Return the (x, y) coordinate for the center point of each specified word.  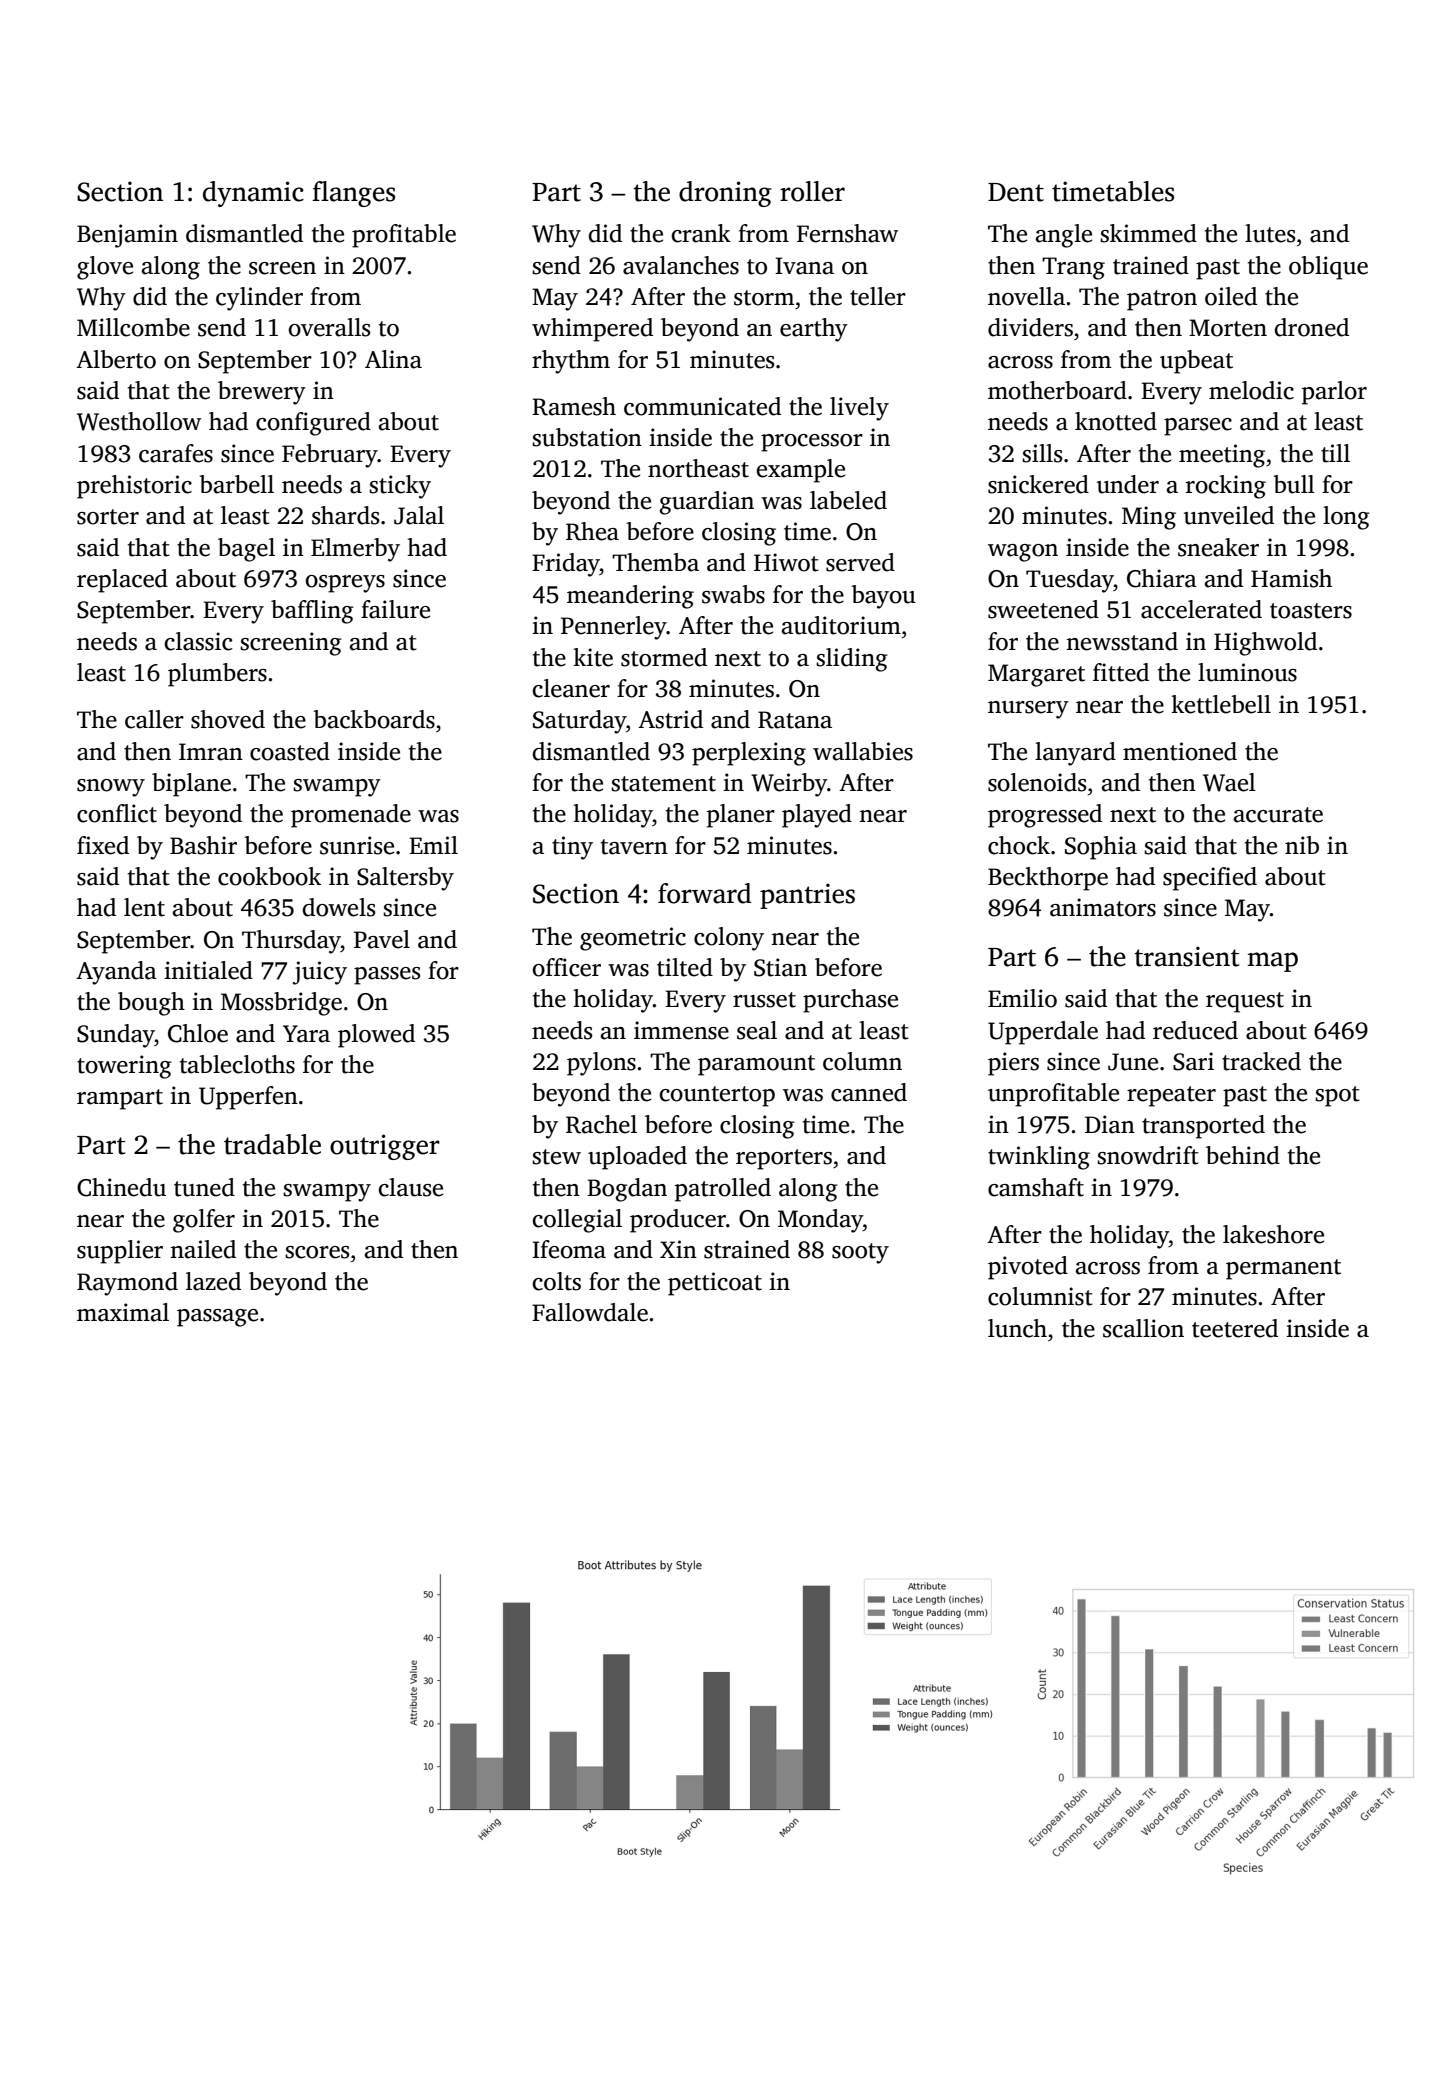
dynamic (253, 194)
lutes (1270, 233)
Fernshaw (847, 233)
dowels (339, 907)
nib (1302, 845)
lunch (1017, 1328)
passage (217, 1318)
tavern (634, 847)
